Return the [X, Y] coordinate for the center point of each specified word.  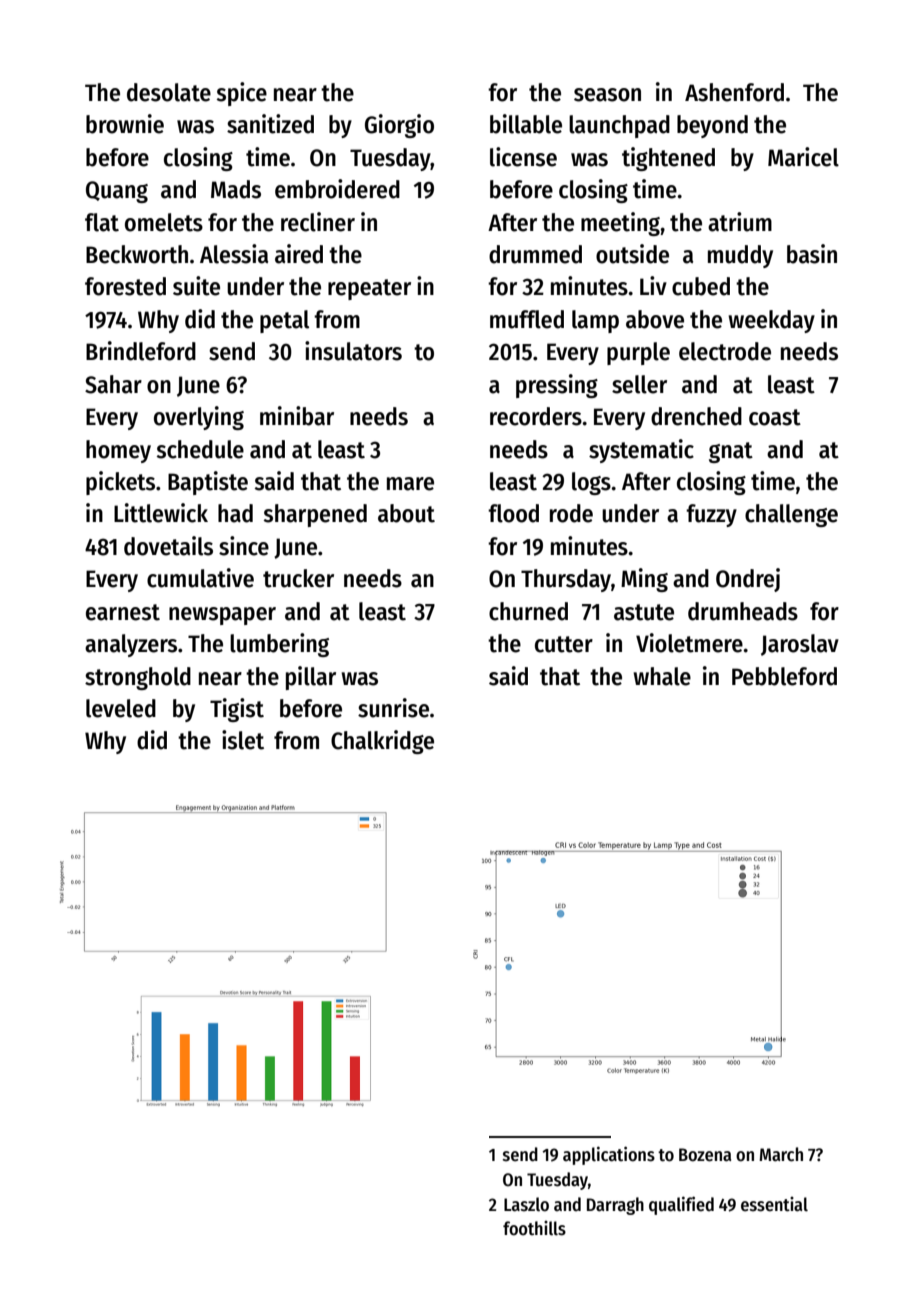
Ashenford [734, 92]
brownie [125, 124]
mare [410, 484]
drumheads [743, 611]
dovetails [168, 546]
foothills [534, 1228]
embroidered [337, 189]
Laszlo [526, 1204]
